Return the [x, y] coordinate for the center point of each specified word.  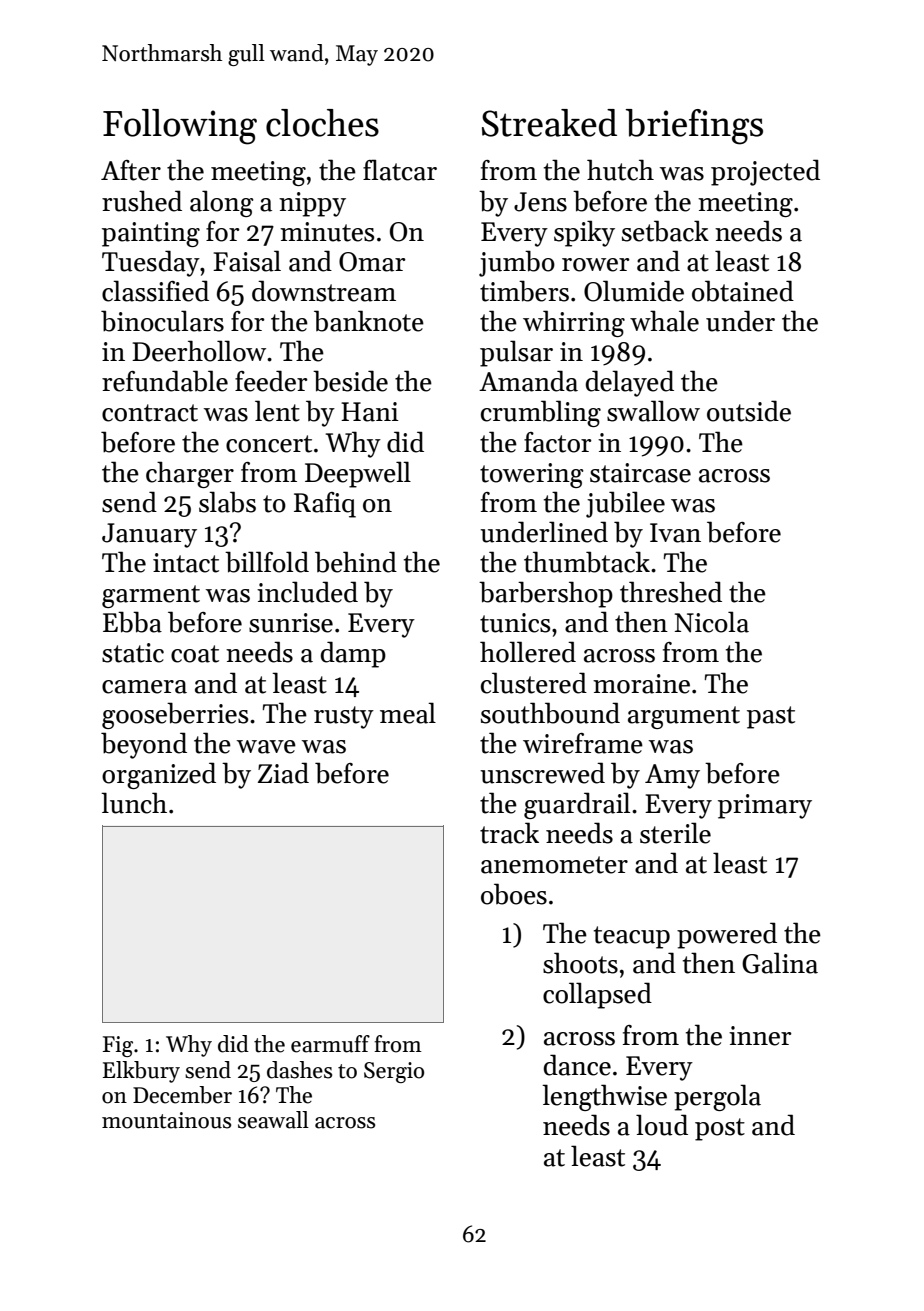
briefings [694, 127]
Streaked [549, 123]
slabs [227, 502]
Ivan [675, 533]
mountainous [166, 1120]
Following [180, 127]
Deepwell [358, 474]
